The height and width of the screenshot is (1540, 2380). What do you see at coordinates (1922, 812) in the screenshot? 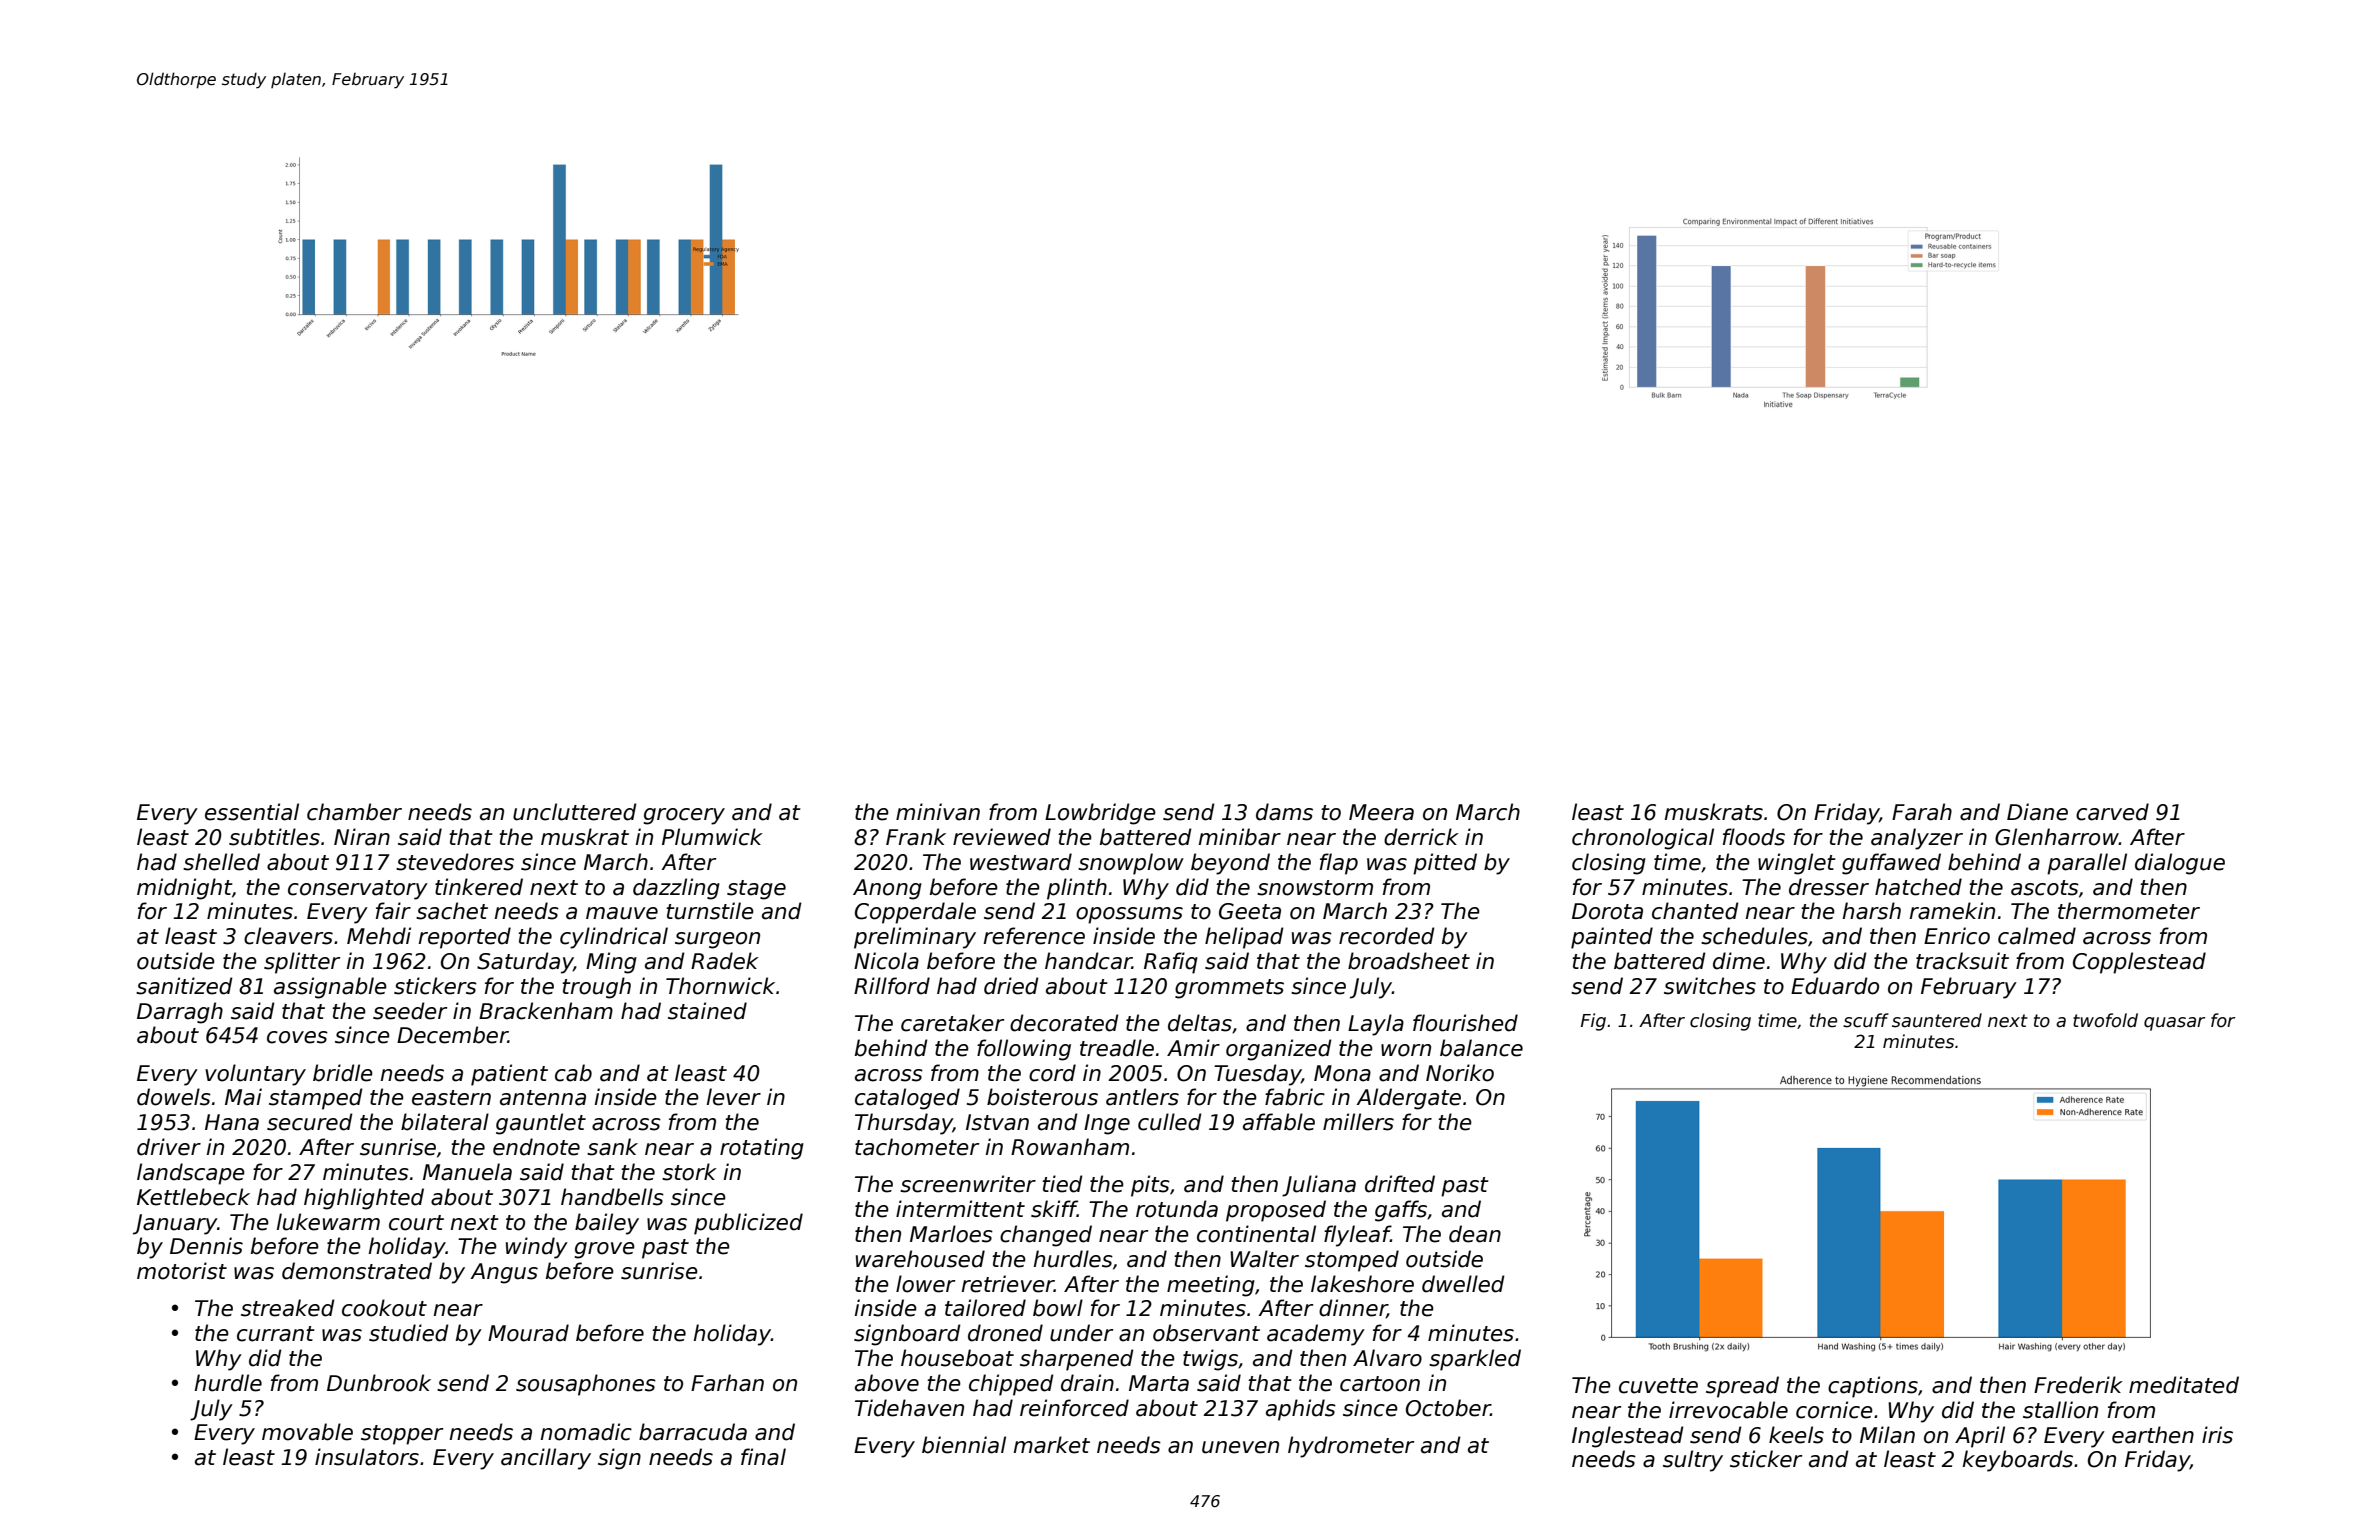
I see `Farah` at bounding box center [1922, 812].
